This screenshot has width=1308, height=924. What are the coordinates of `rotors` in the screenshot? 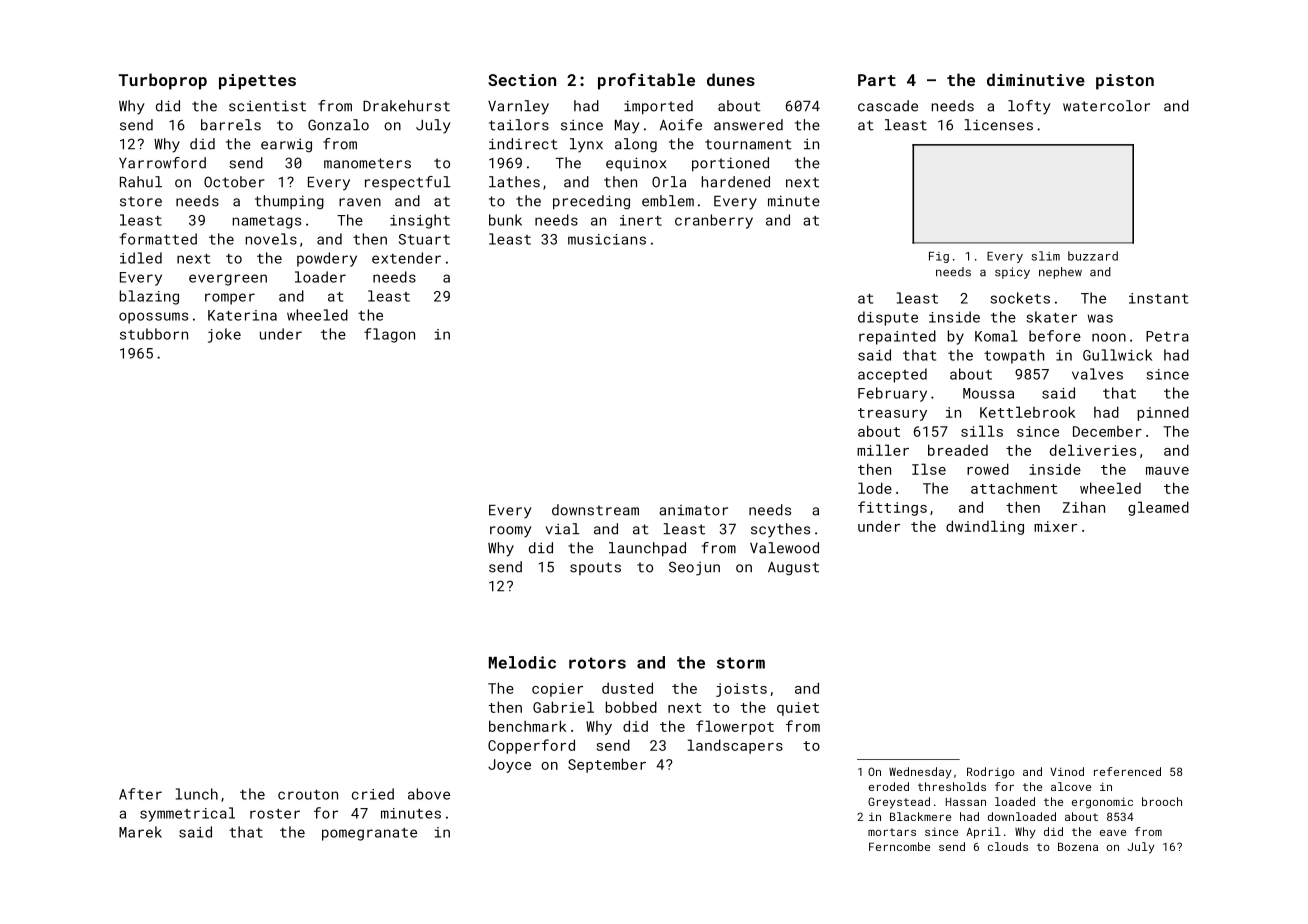 It's located at (597, 663).
